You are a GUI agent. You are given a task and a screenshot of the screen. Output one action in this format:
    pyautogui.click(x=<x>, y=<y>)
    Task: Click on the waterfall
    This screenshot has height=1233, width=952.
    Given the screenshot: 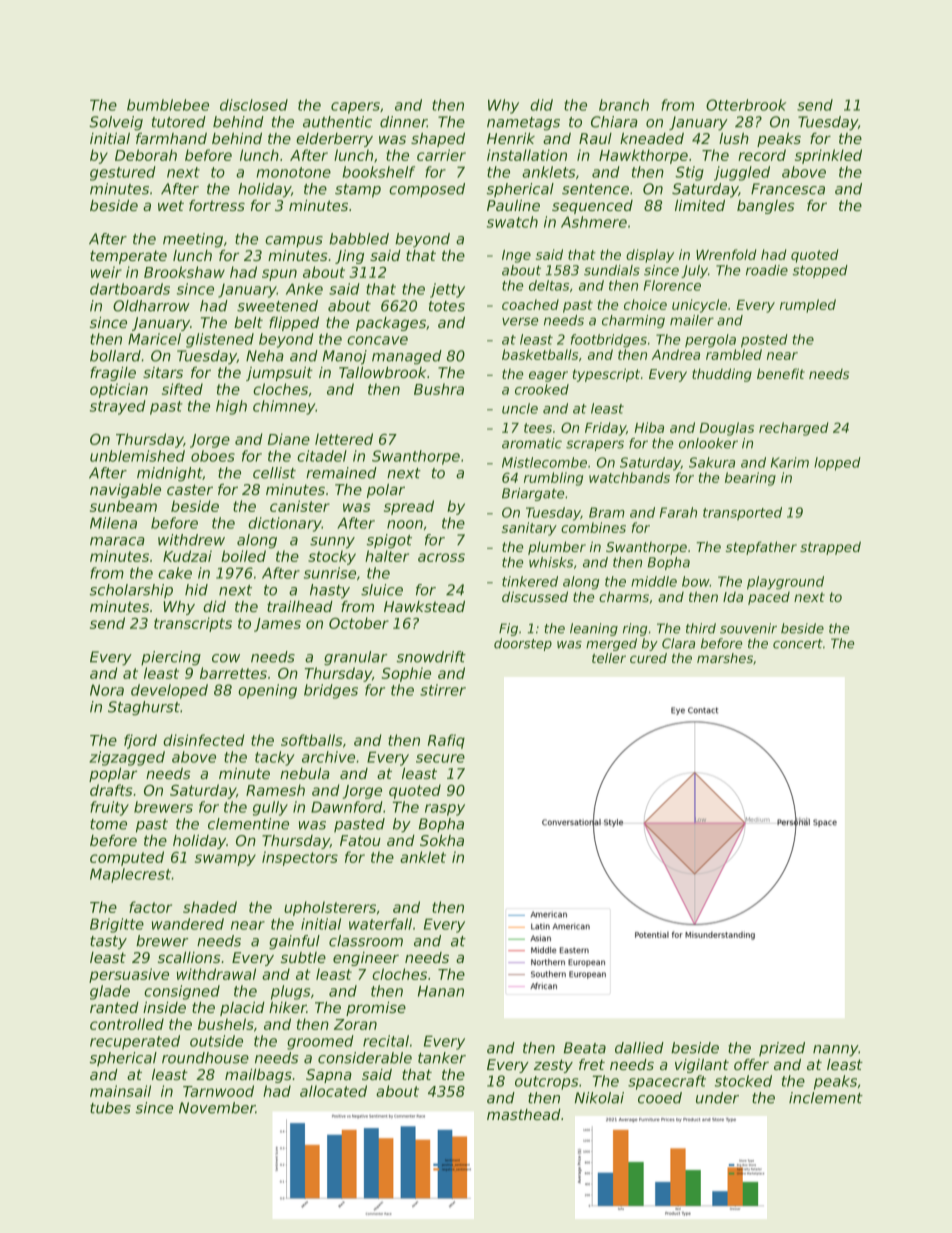 What is the action you would take?
    pyautogui.click(x=380, y=924)
